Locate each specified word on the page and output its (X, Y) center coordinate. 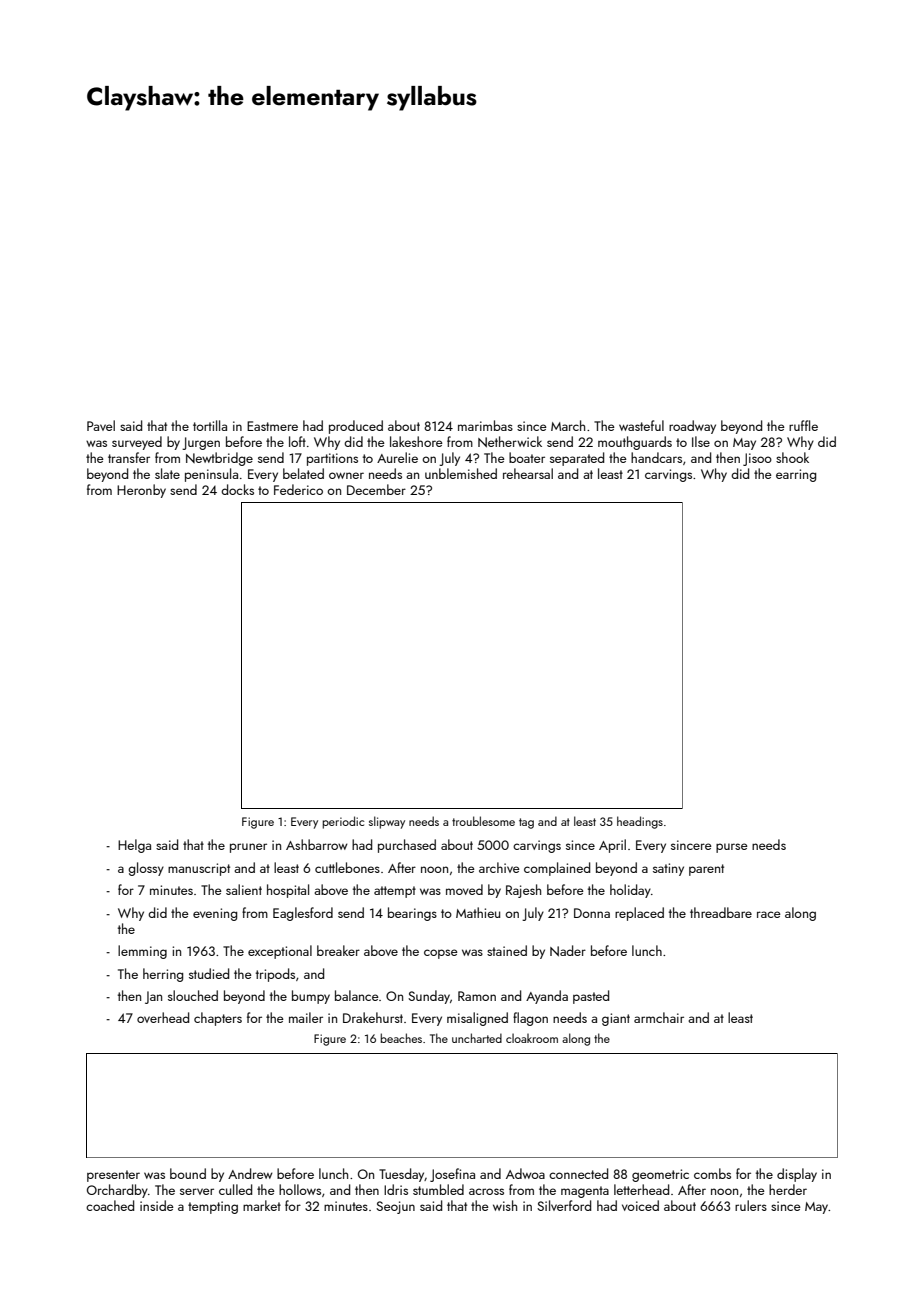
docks (237, 489)
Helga (134, 846)
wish (505, 1205)
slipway (387, 822)
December (376, 489)
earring (796, 475)
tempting (213, 1207)
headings (640, 822)
